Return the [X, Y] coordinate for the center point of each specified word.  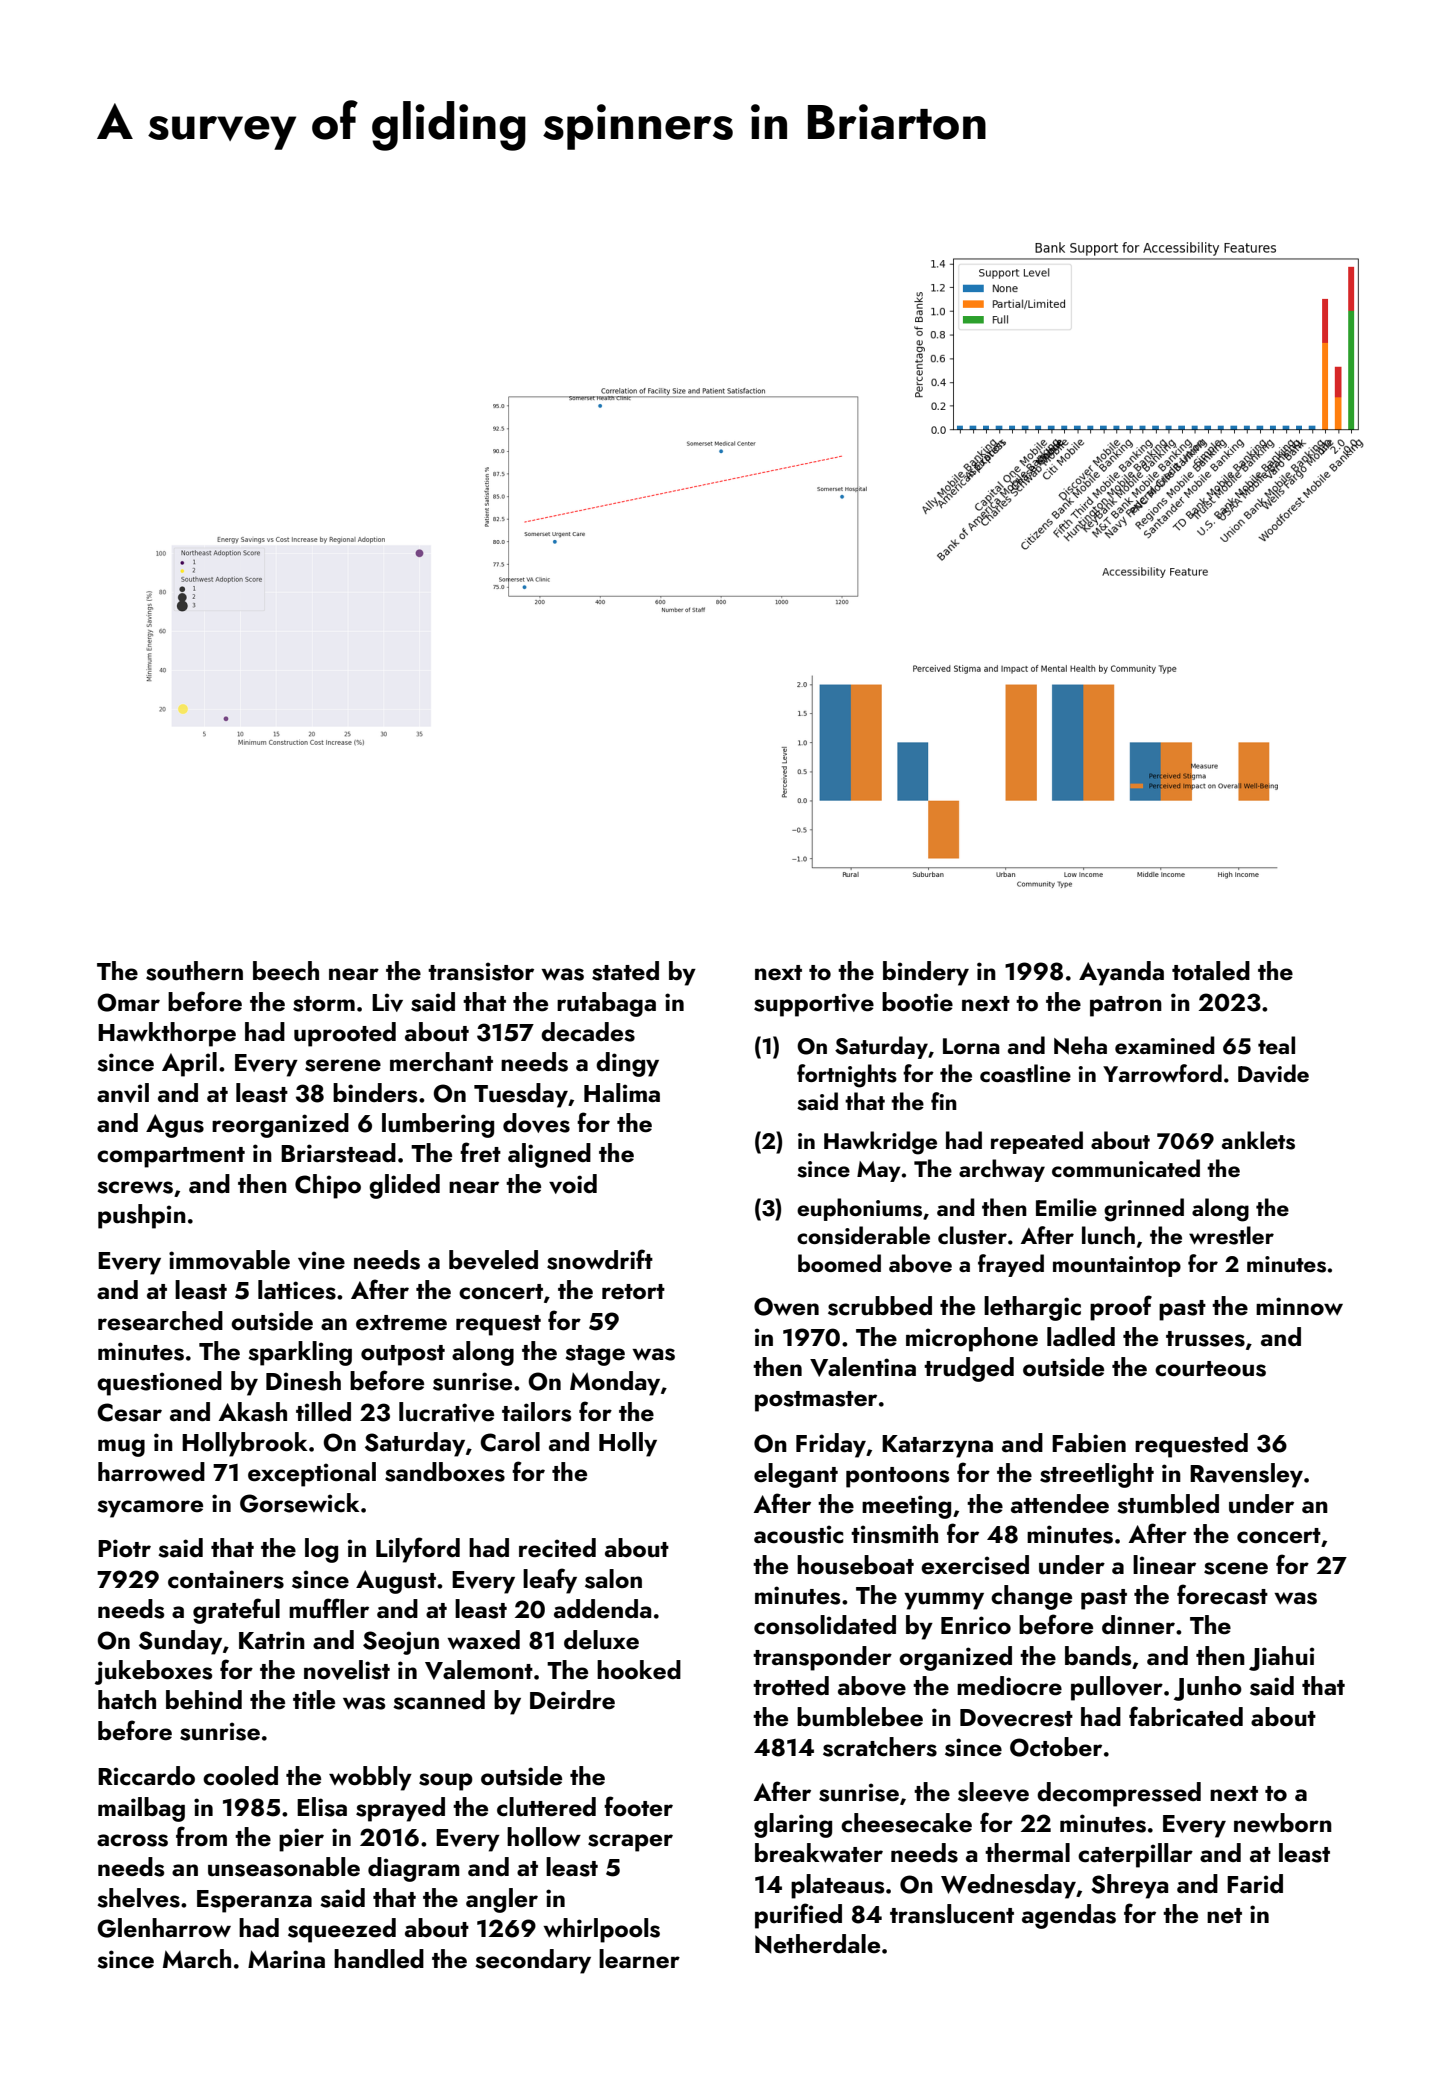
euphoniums [859, 1209]
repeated [1037, 1142]
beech [286, 971]
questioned [159, 1383]
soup [446, 1782]
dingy [627, 1064]
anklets [1258, 1140]
